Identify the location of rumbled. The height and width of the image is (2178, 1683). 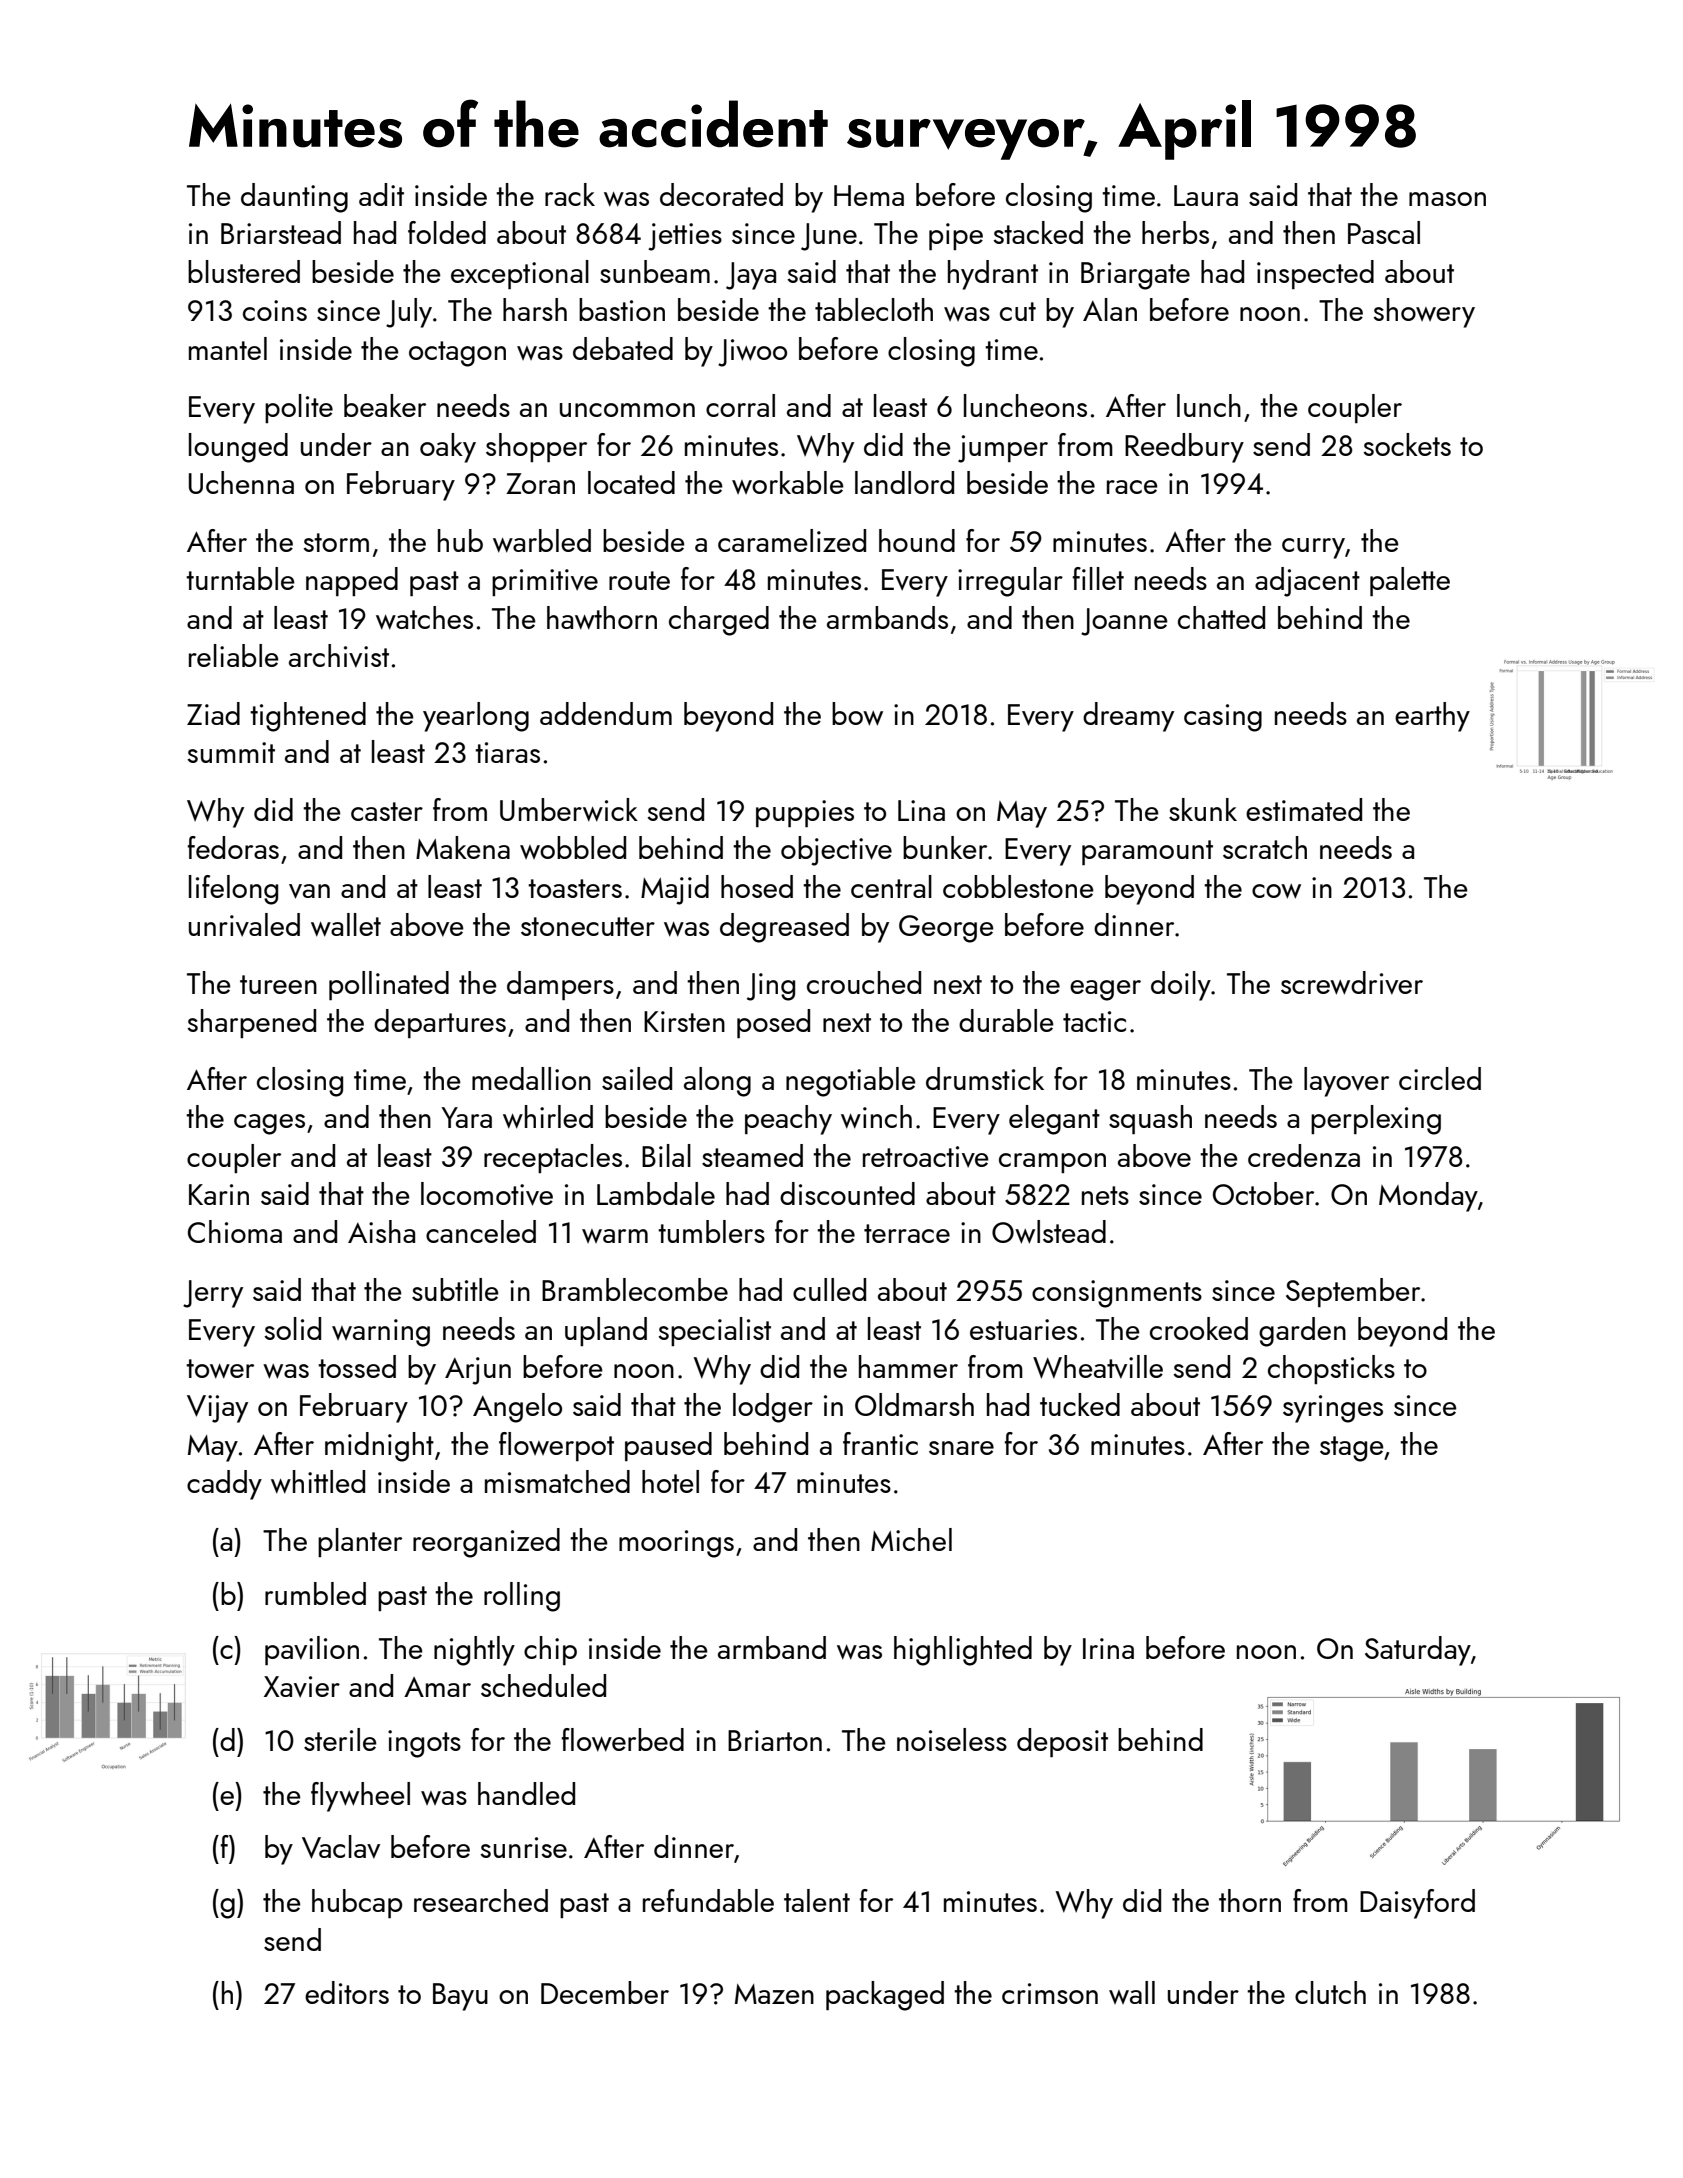
(315, 1593).
